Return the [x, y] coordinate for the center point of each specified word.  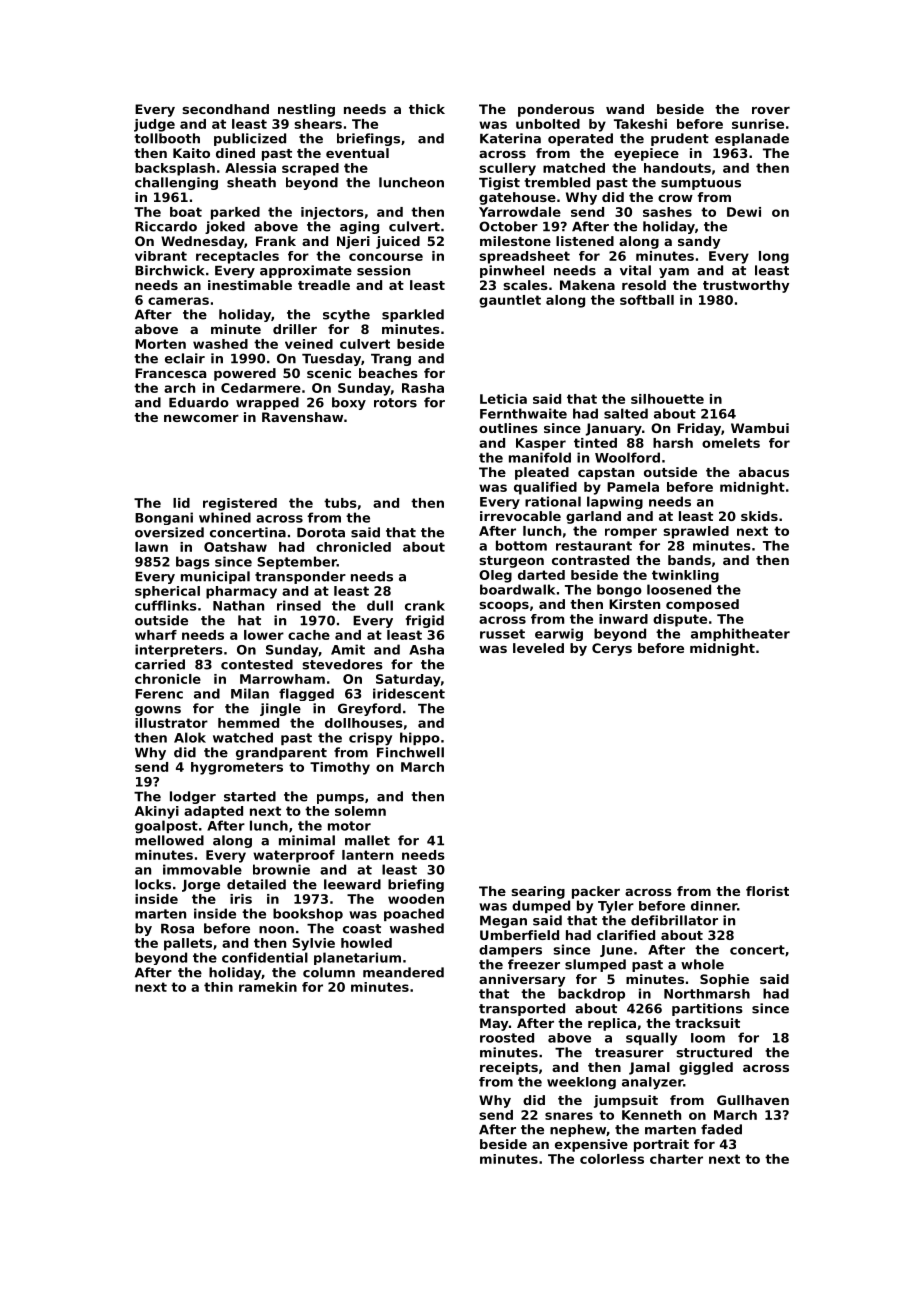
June [616, 951]
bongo [619, 590]
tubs [340, 503]
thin [218, 987]
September [297, 562]
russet [502, 634]
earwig [559, 634]
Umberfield [519, 935]
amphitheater [740, 634]
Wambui [760, 428]
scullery [507, 169]
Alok [190, 737]
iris [241, 899]
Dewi [744, 212]
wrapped [267, 403]
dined [235, 153]
